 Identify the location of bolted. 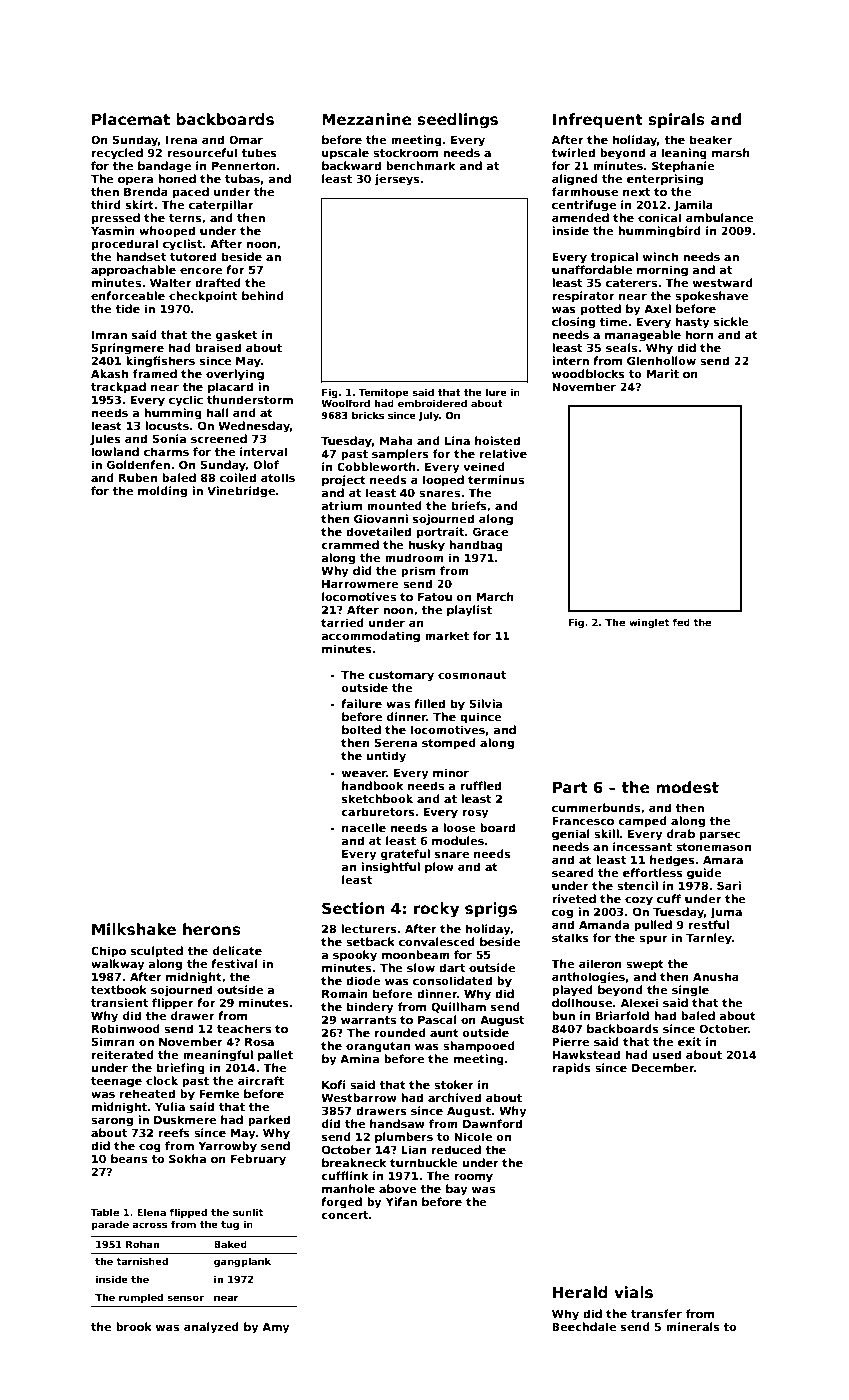
(361, 729).
